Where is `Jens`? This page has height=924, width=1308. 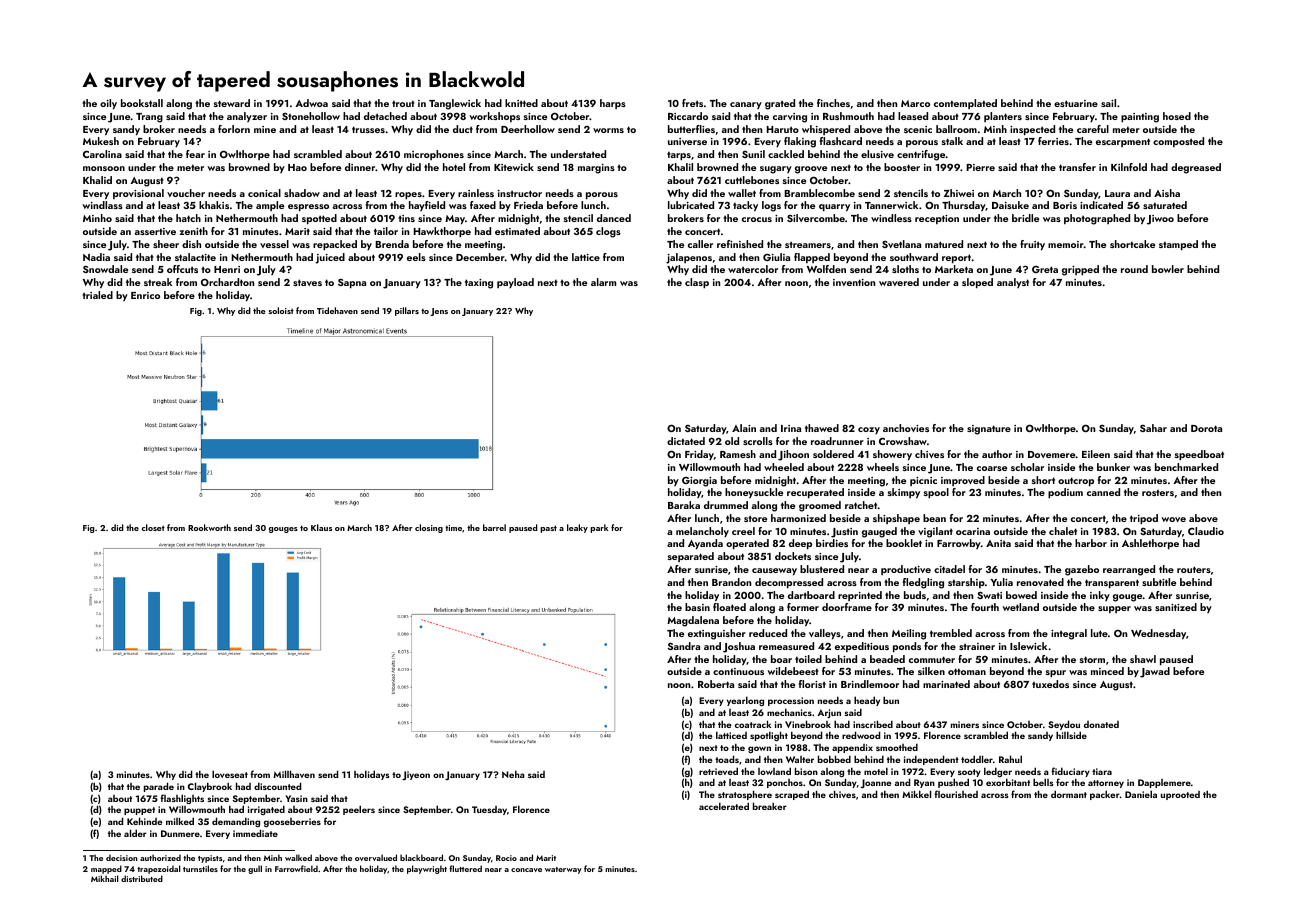
Jens is located at coordinates (439, 312).
